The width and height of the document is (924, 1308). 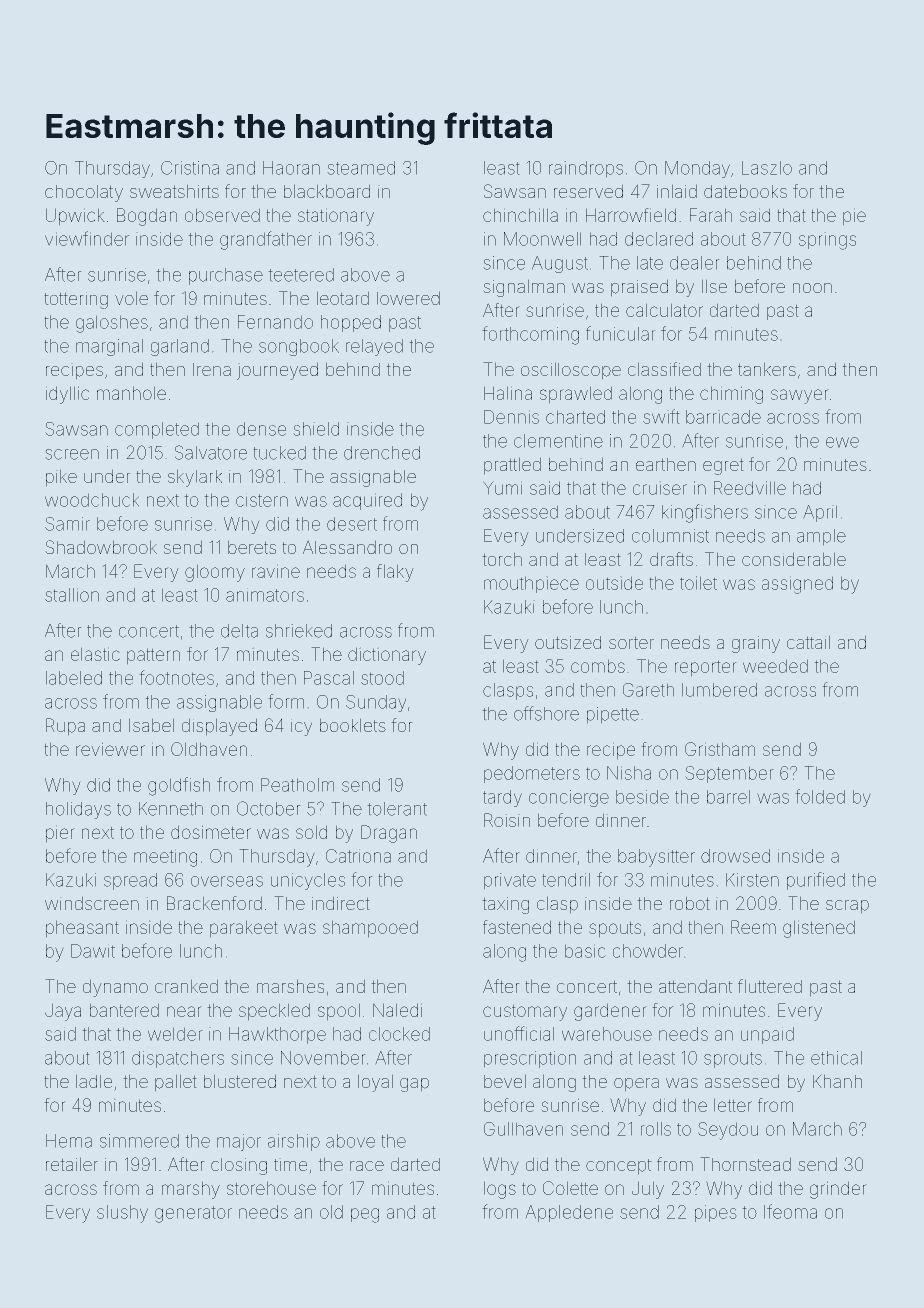 I want to click on vole, so click(x=131, y=298).
